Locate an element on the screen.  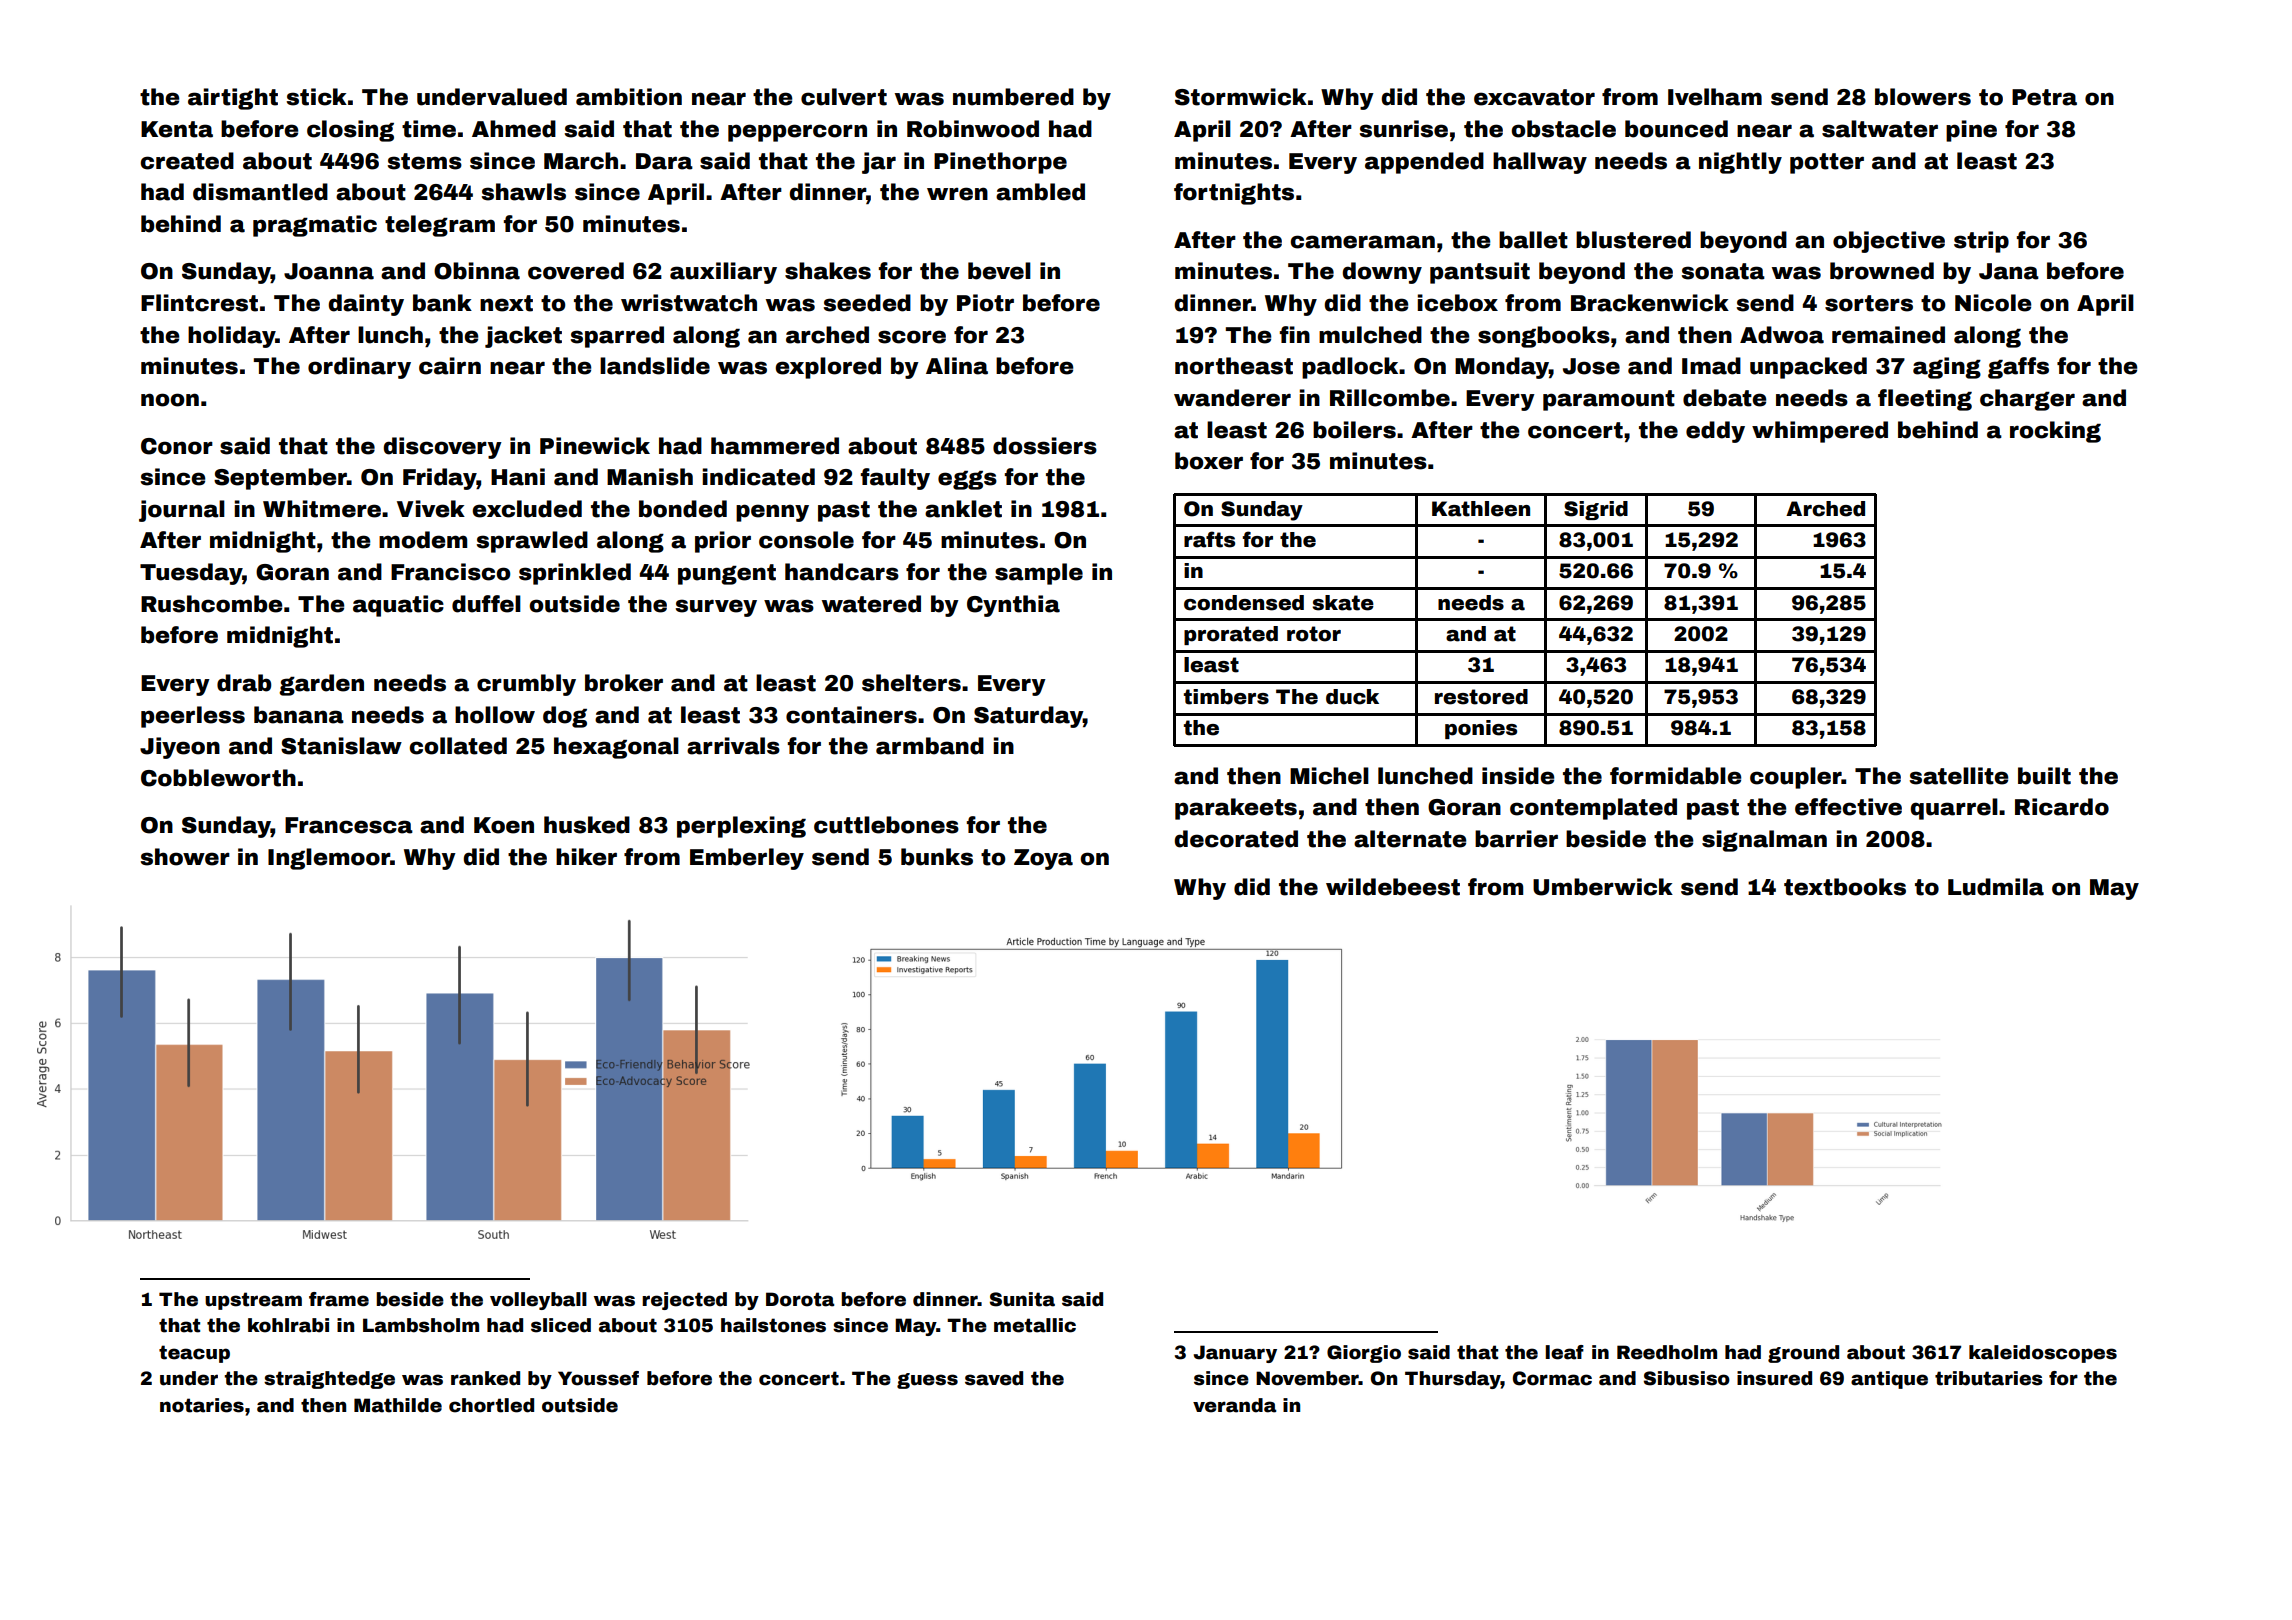
strip is located at coordinates (1981, 242).
